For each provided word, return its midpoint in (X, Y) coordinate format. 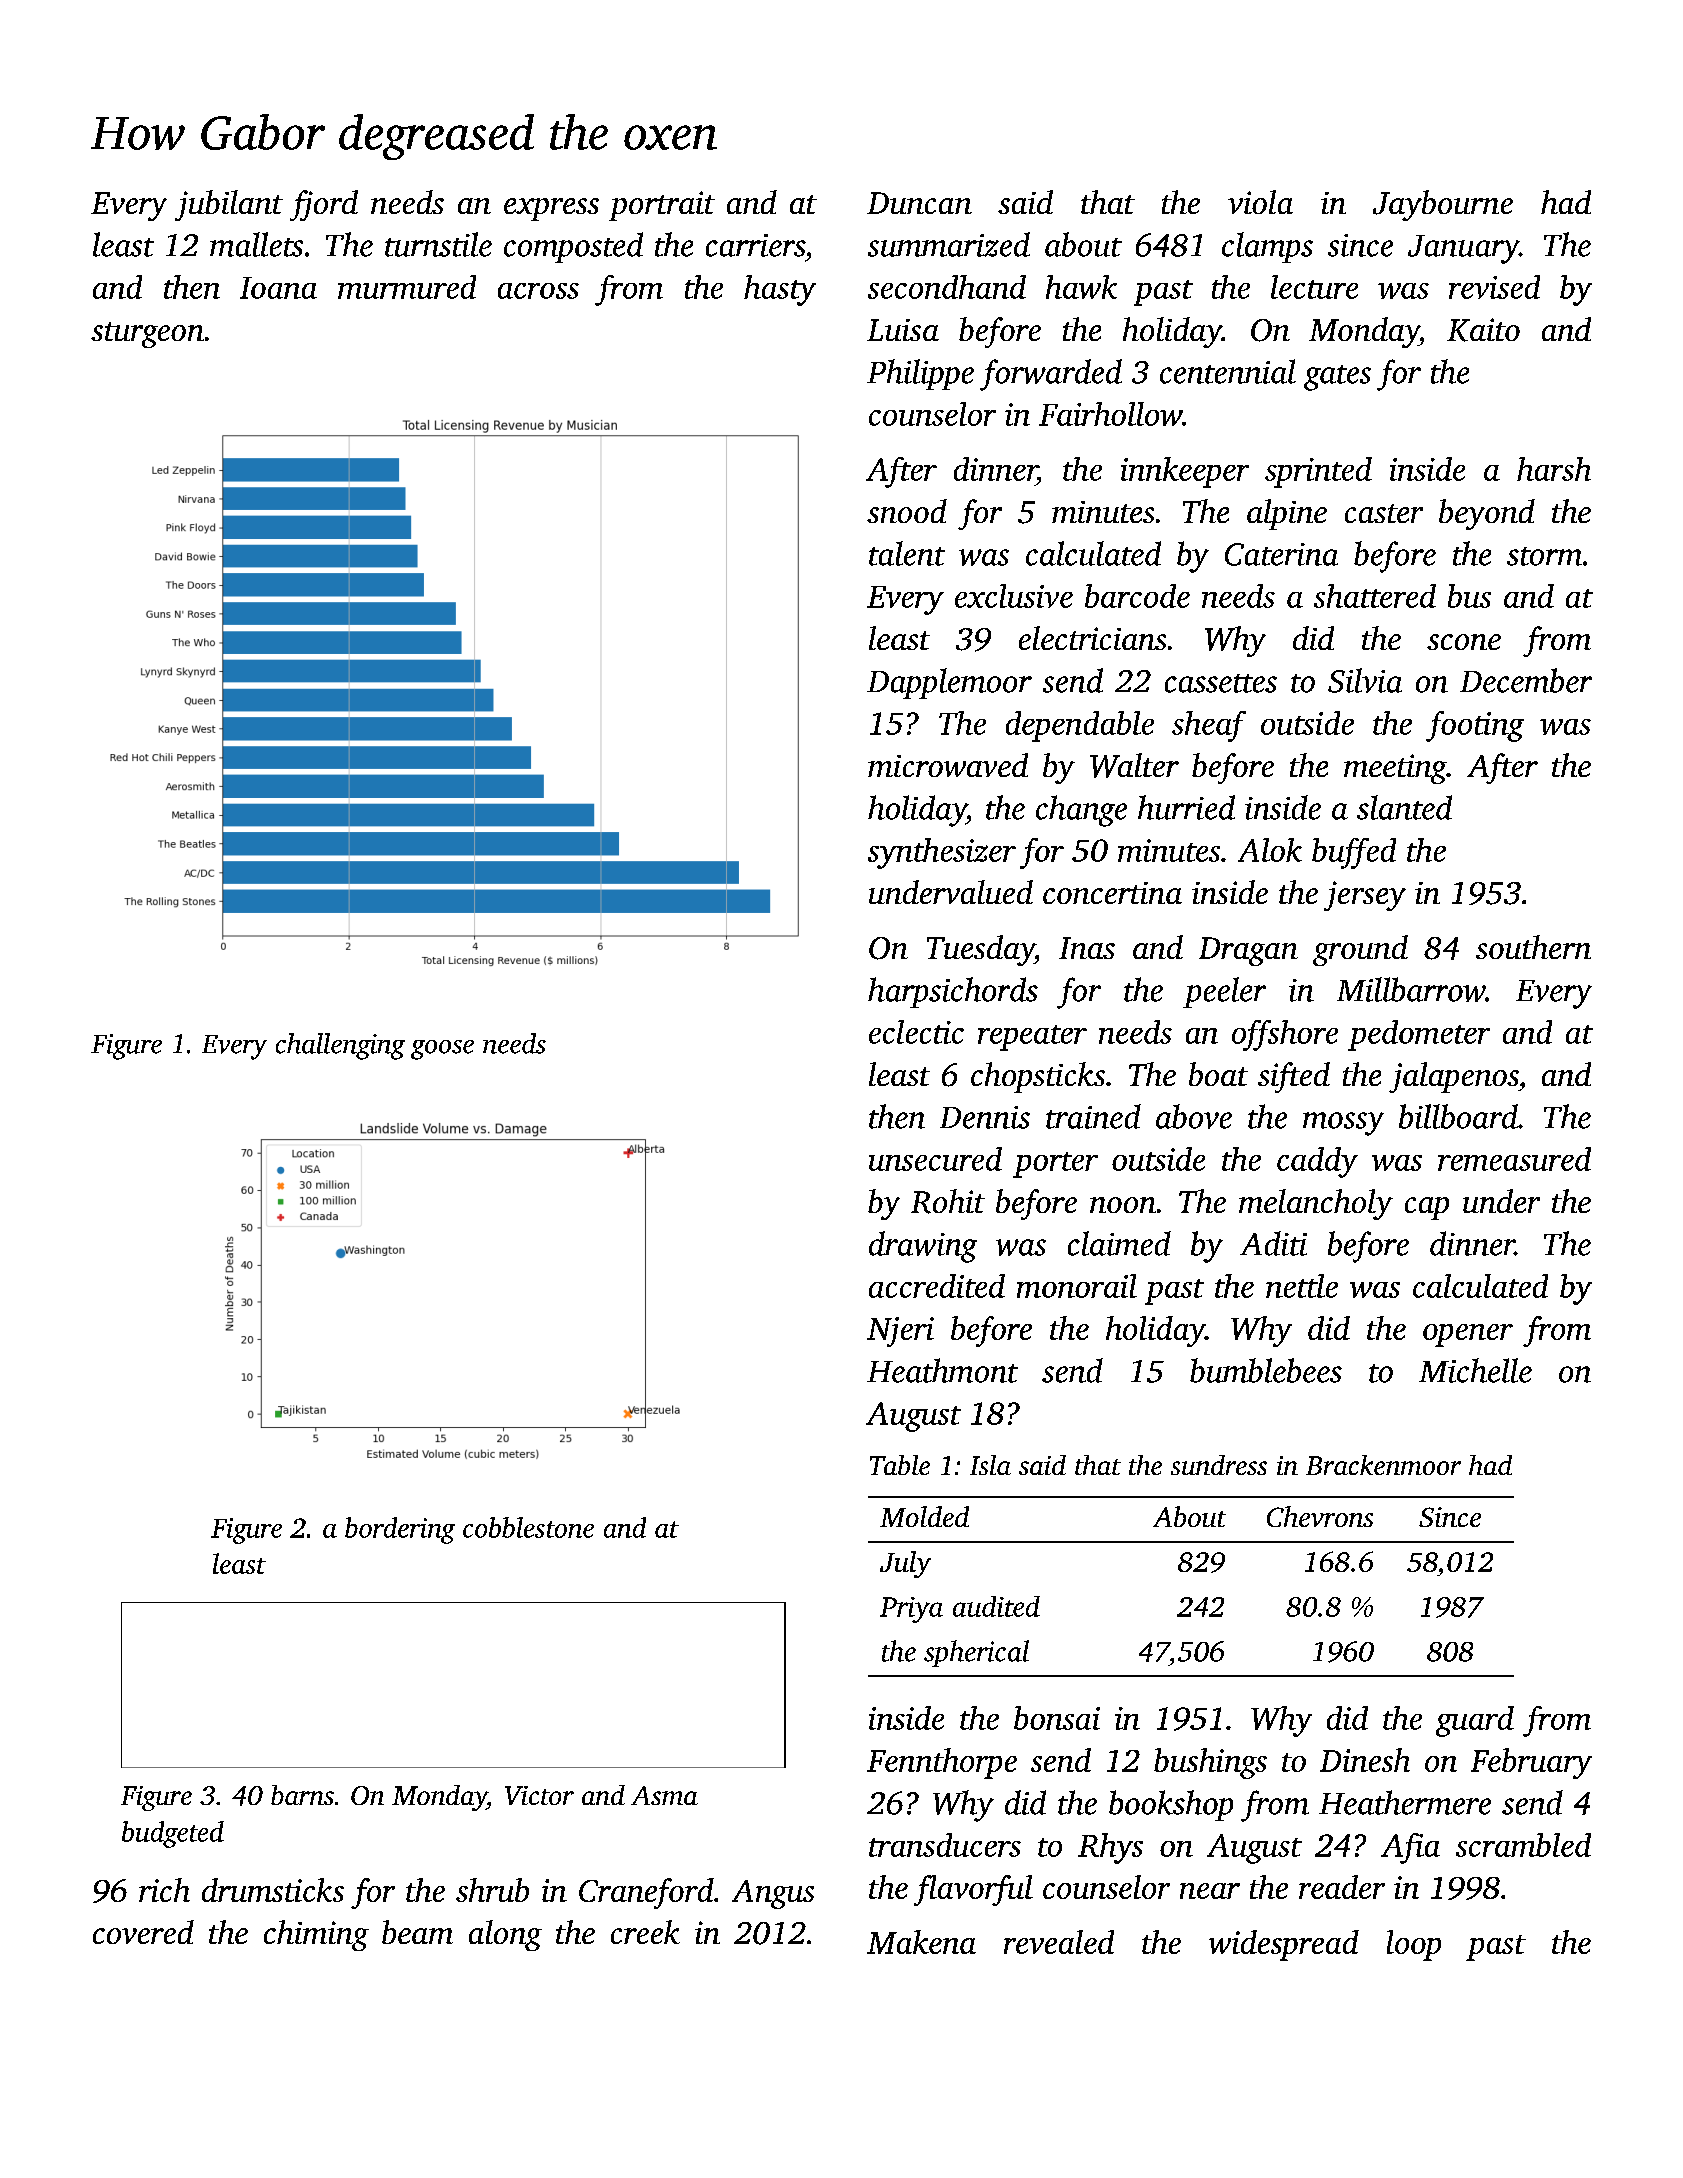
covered (143, 1932)
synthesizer (942, 853)
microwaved (948, 765)
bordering (400, 1530)
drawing (923, 1247)
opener (1468, 1335)
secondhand (947, 287)
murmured (407, 287)
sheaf (1209, 726)
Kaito (1483, 330)
